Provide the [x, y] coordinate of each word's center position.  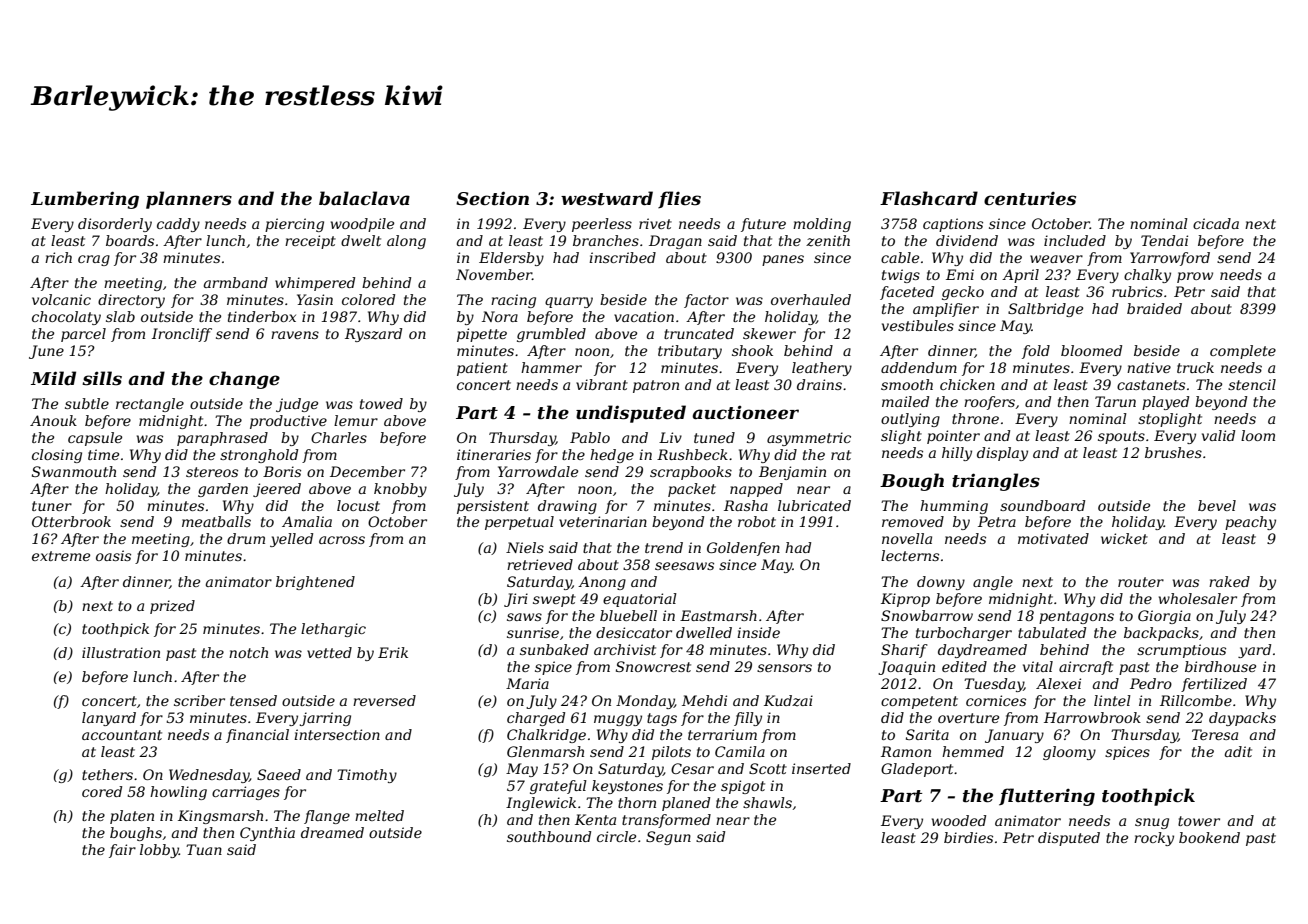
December [367, 471]
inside [758, 632]
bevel [1217, 505]
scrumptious [1181, 651]
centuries [1030, 198]
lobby [159, 851]
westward [607, 198]
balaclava [364, 198]
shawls [767, 802]
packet [692, 490]
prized [172, 607]
